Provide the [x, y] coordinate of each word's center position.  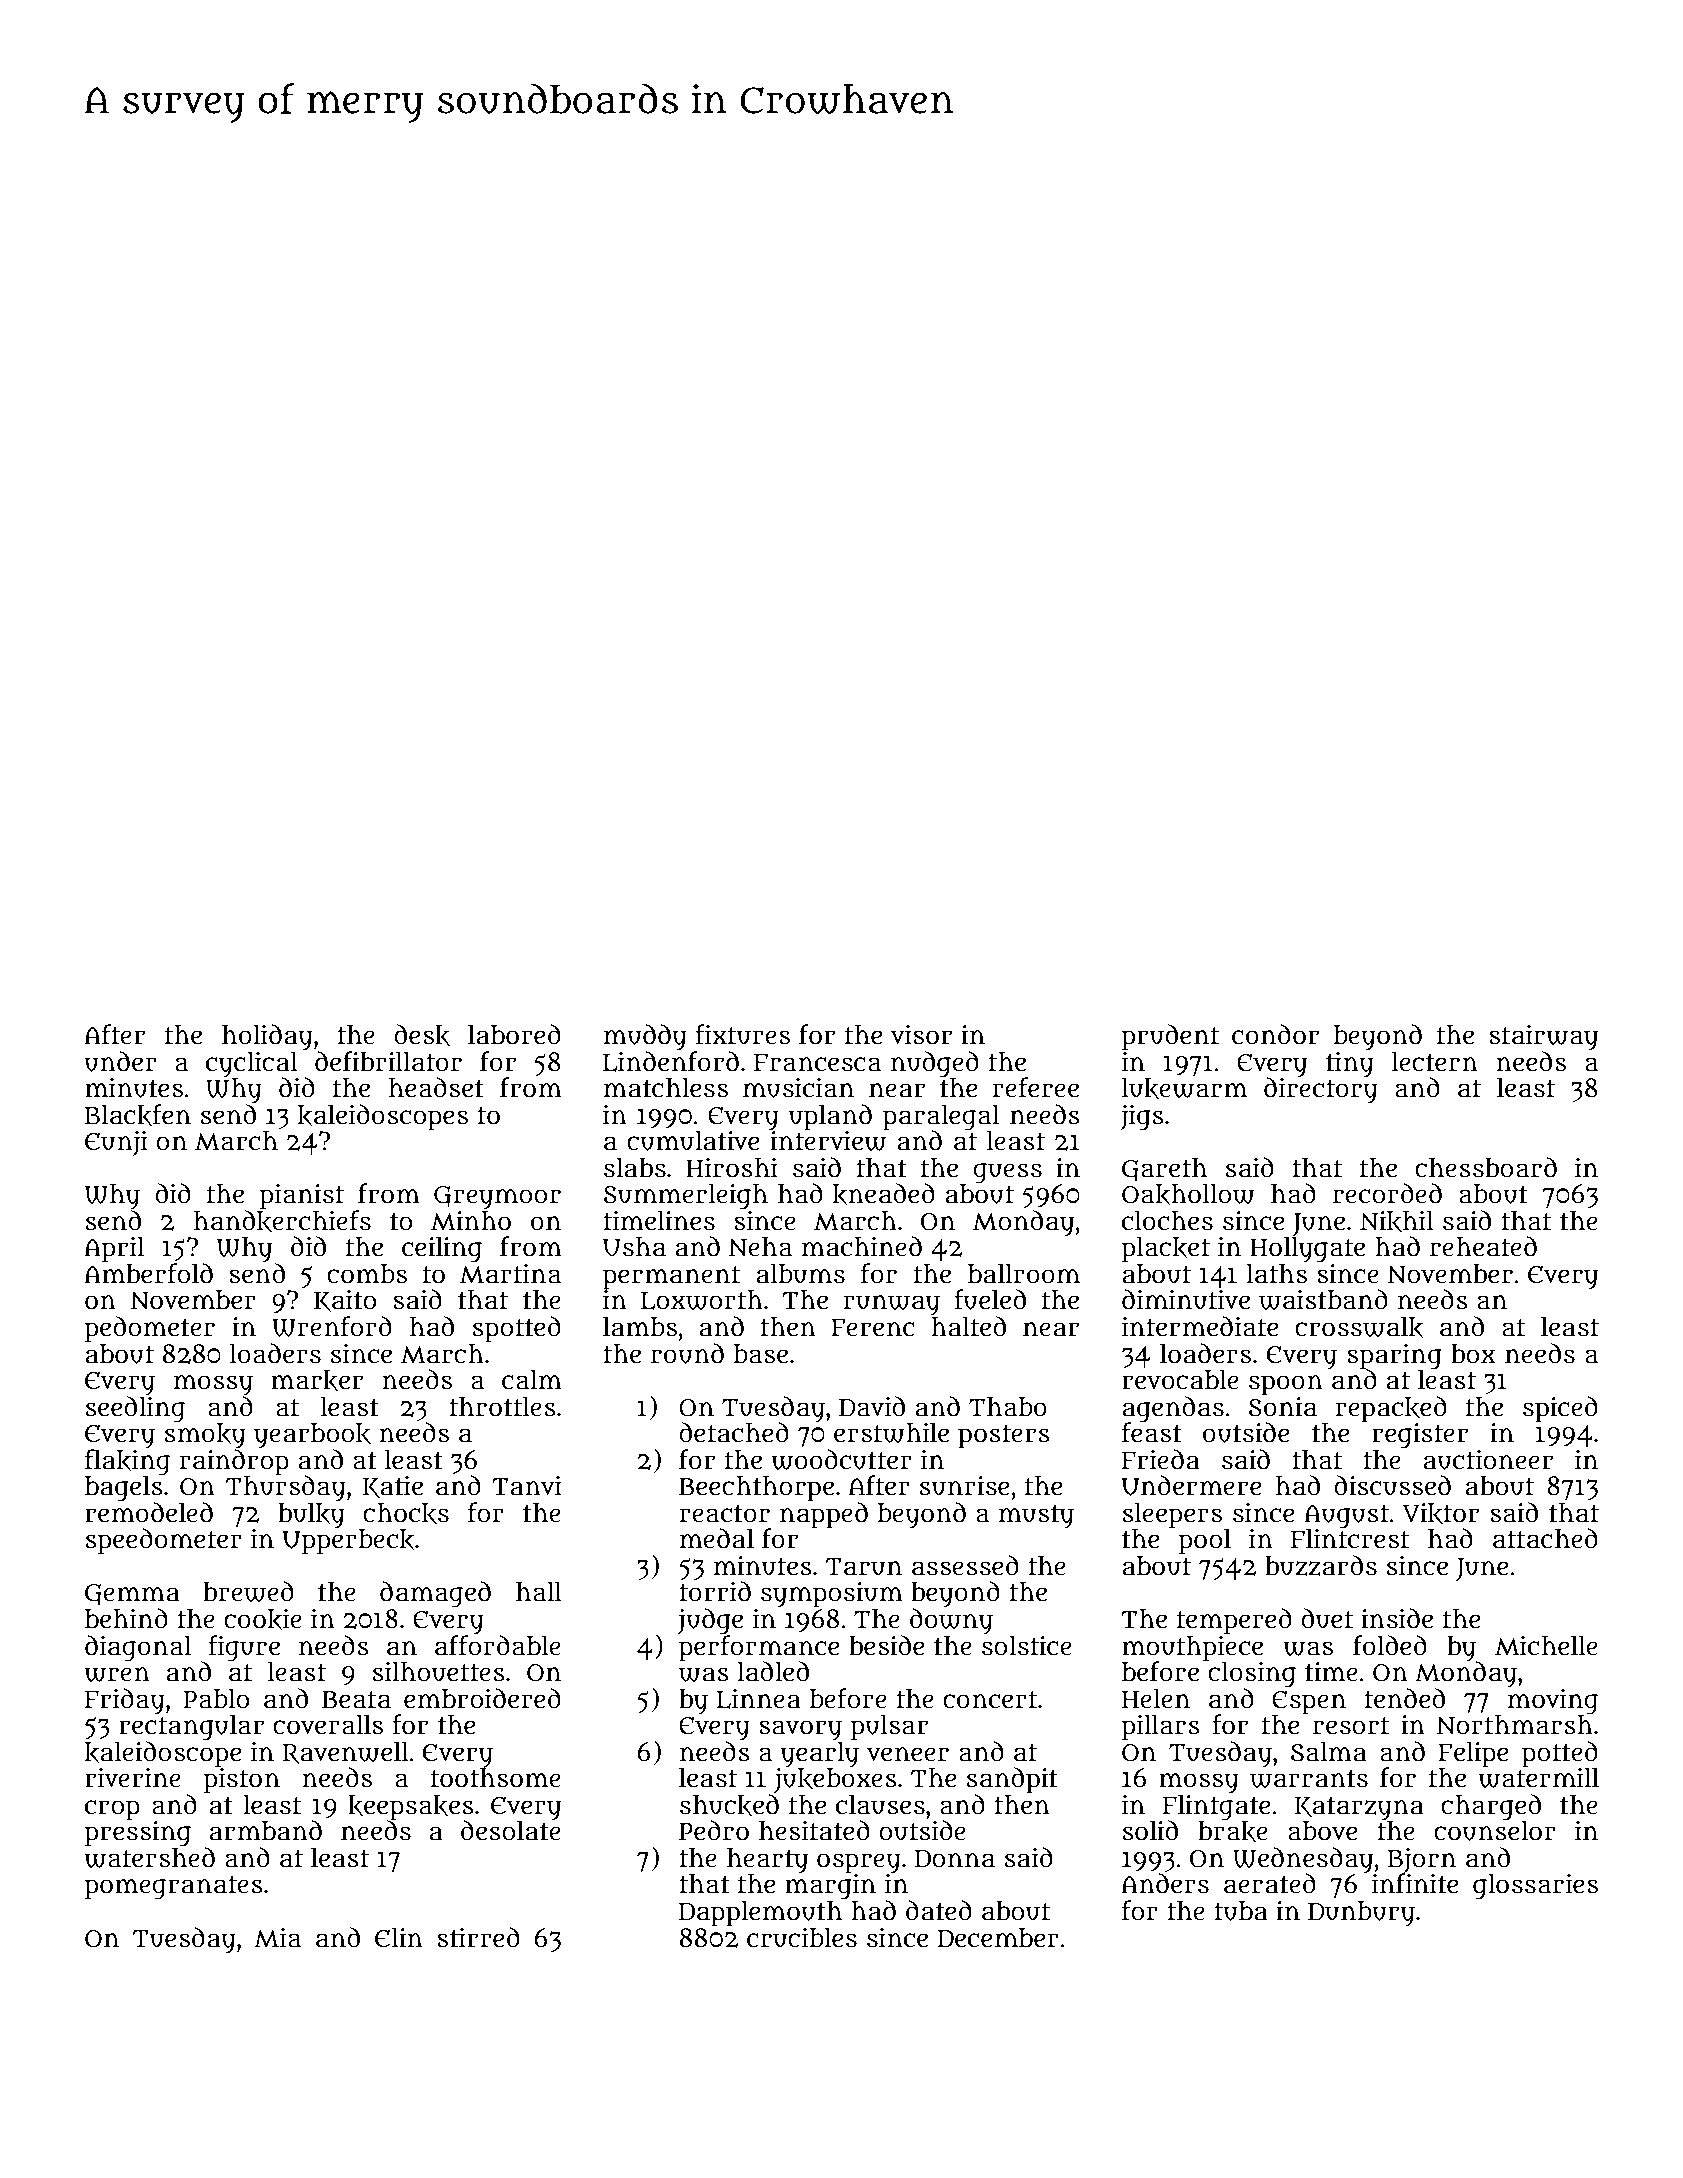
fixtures [742, 1034]
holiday [267, 1037]
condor [1275, 1034]
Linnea [758, 1699]
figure [244, 1648]
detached [734, 1432]
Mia [277, 1938]
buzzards [1321, 1565]
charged [1491, 1807]
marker [317, 1380]
